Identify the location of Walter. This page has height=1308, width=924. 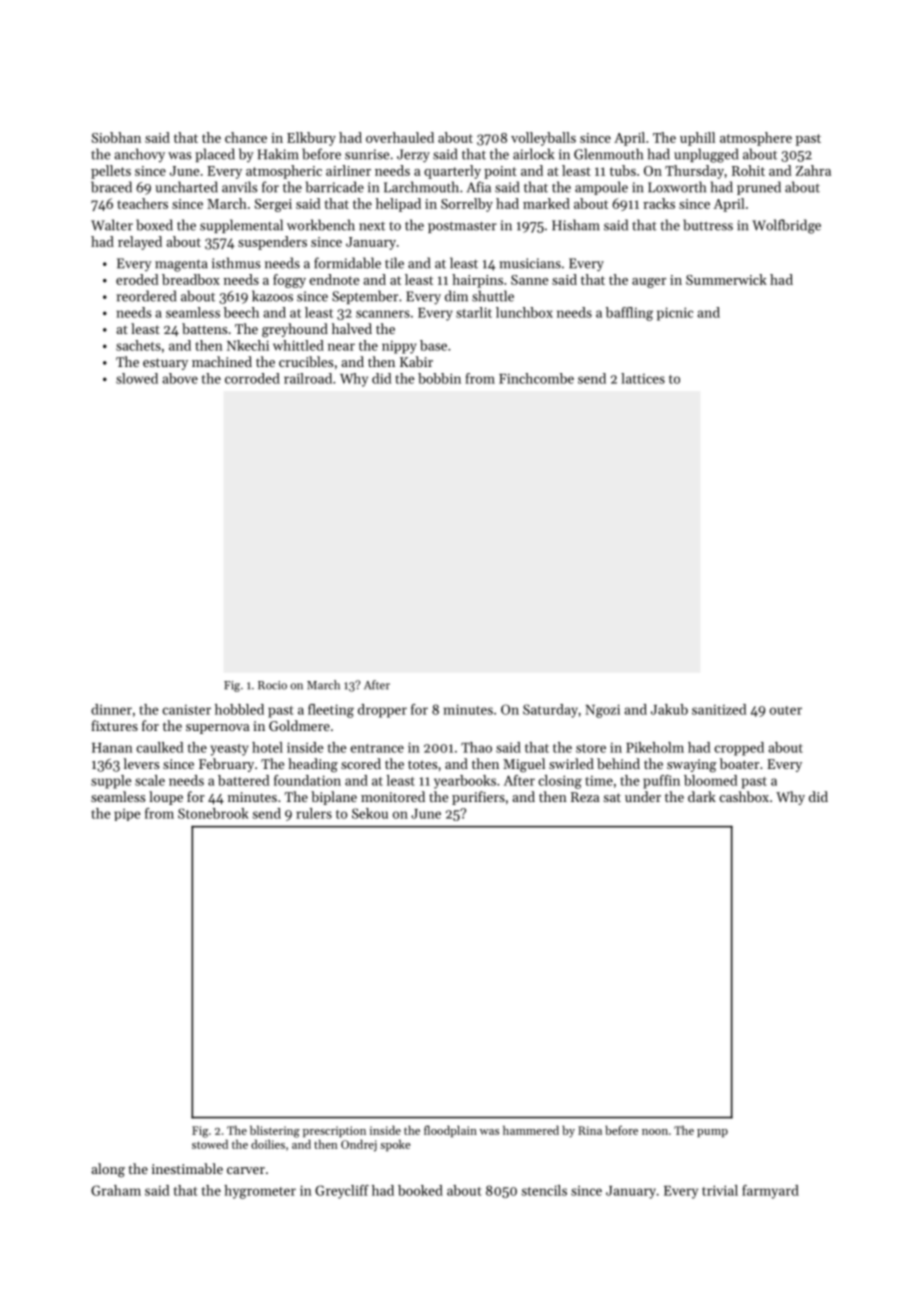
(112, 225).
